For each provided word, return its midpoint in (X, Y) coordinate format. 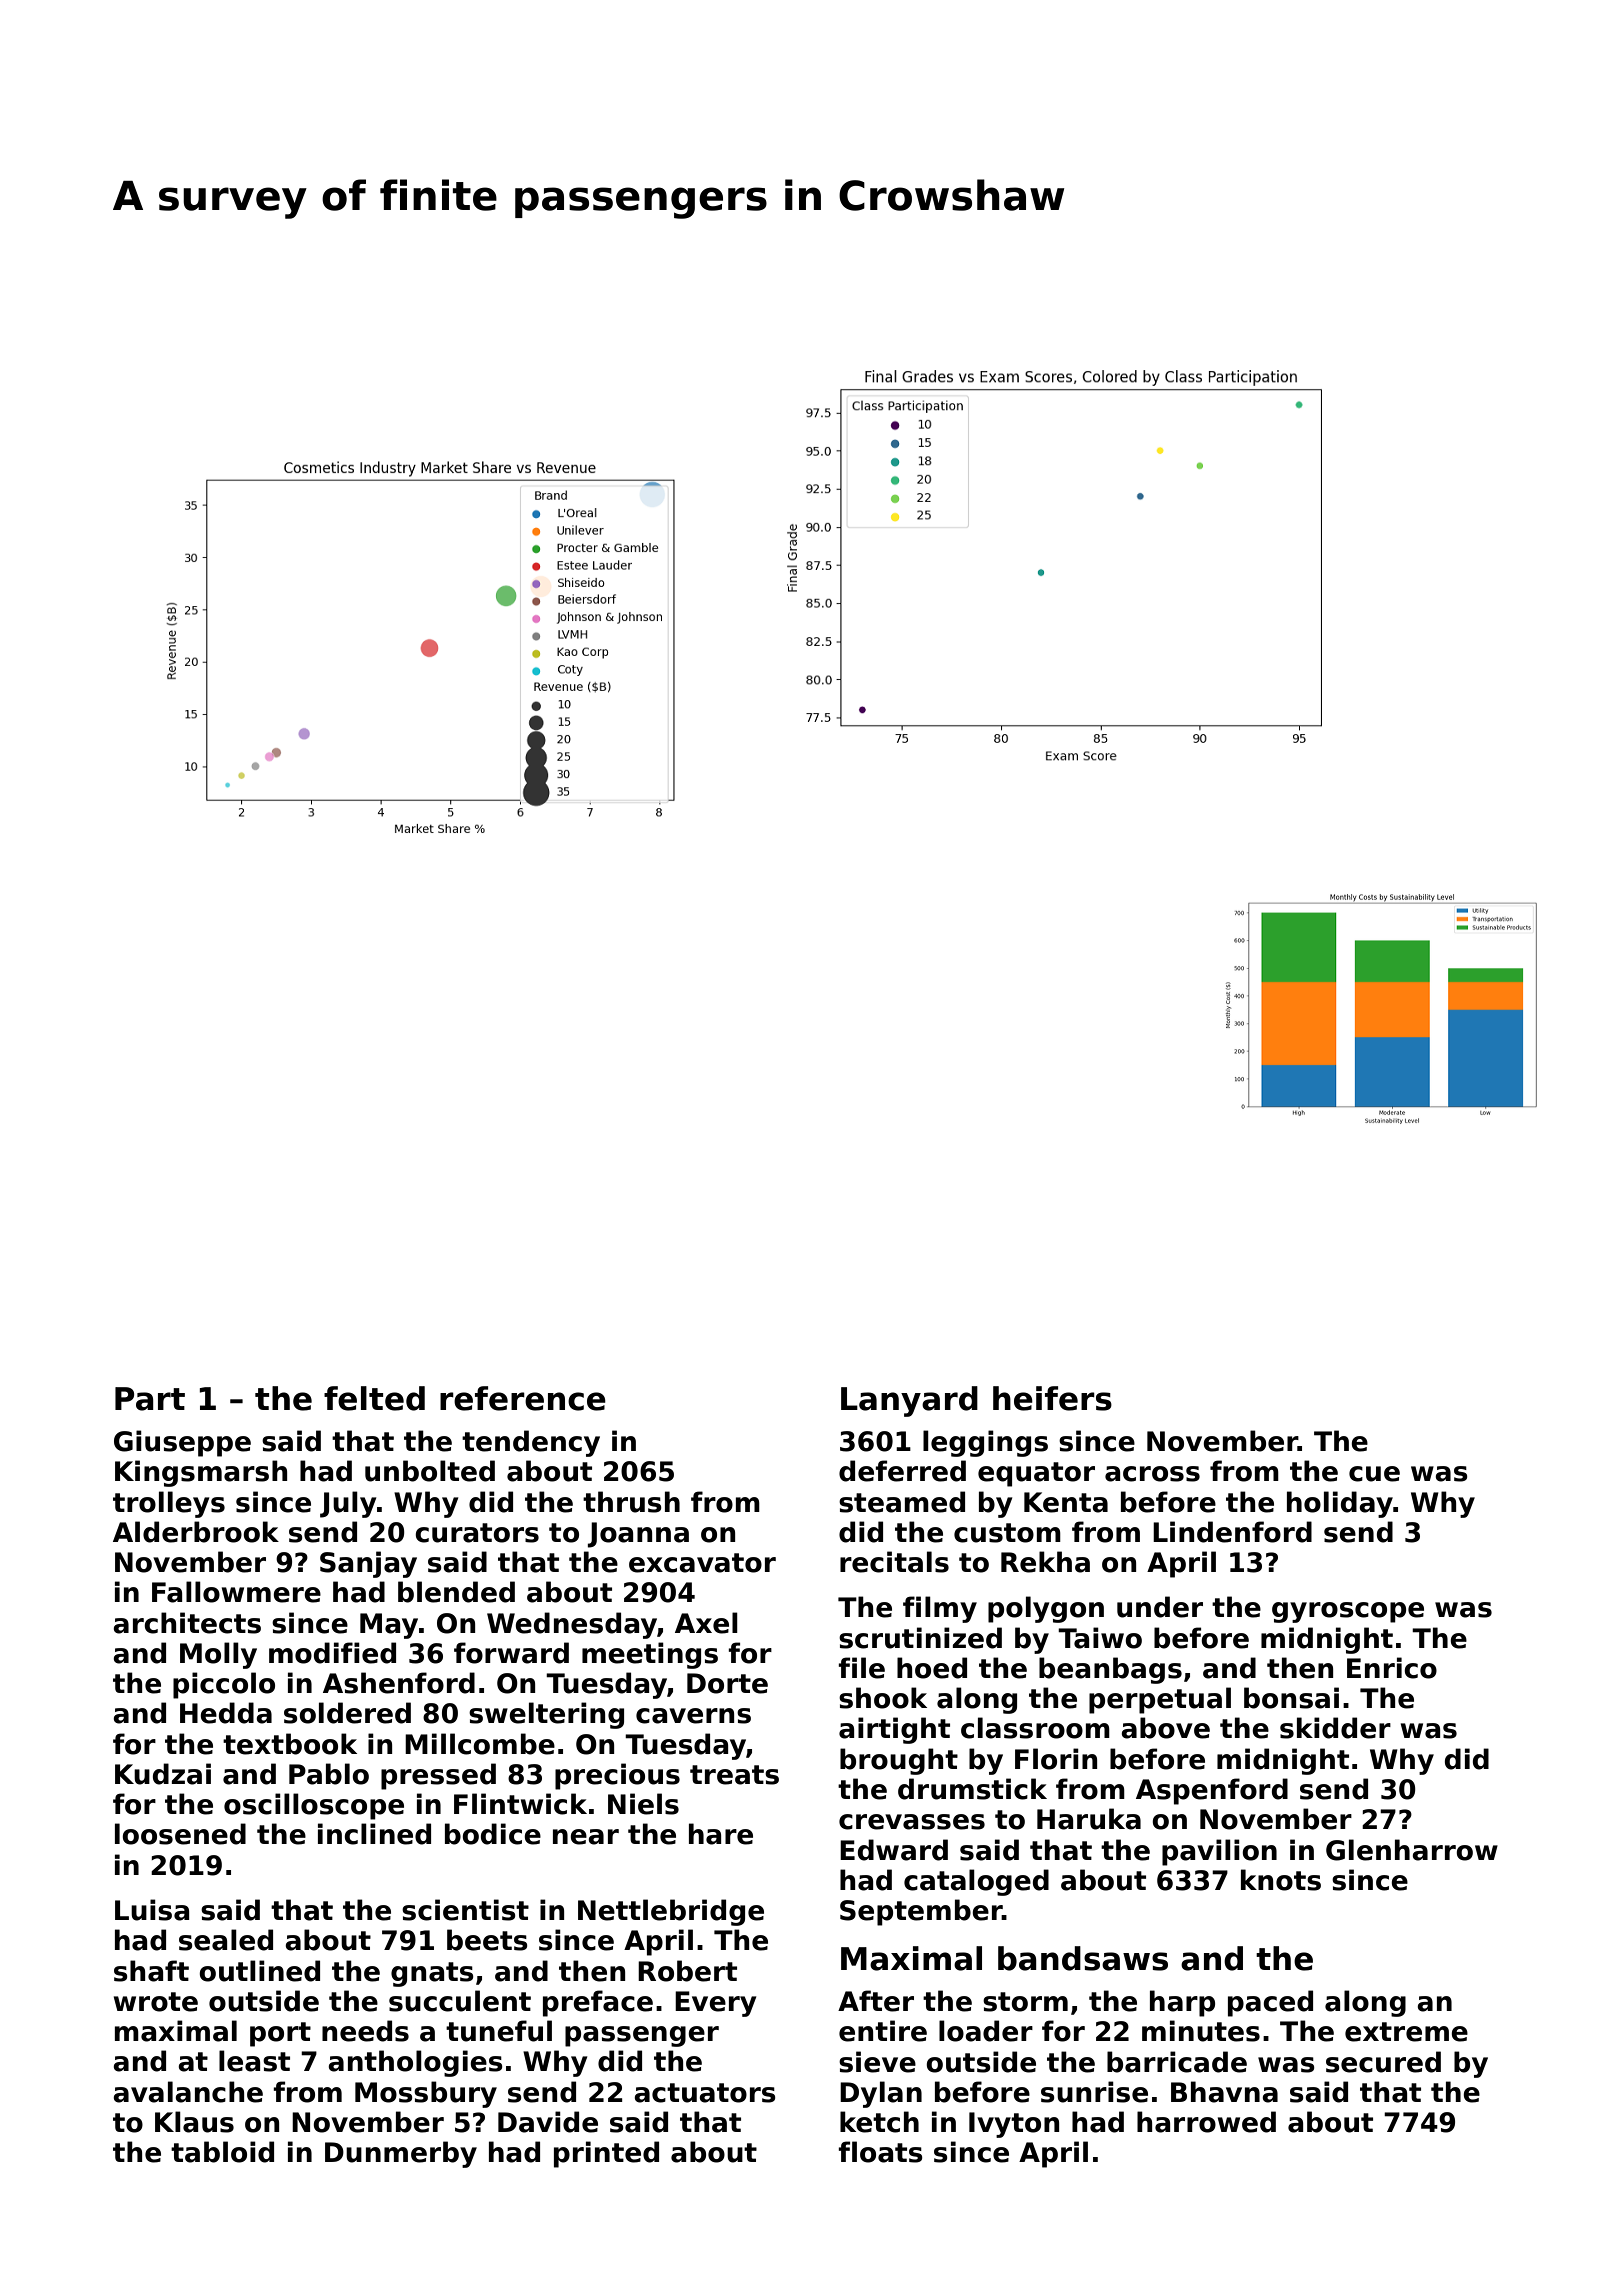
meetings (650, 1655)
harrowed (1206, 2122)
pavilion (1219, 1852)
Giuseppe (182, 1443)
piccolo (224, 1685)
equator (1036, 1474)
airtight (894, 1730)
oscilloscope (314, 1806)
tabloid (222, 2152)
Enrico (1392, 1668)
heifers (1052, 1398)
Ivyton (1014, 2125)
